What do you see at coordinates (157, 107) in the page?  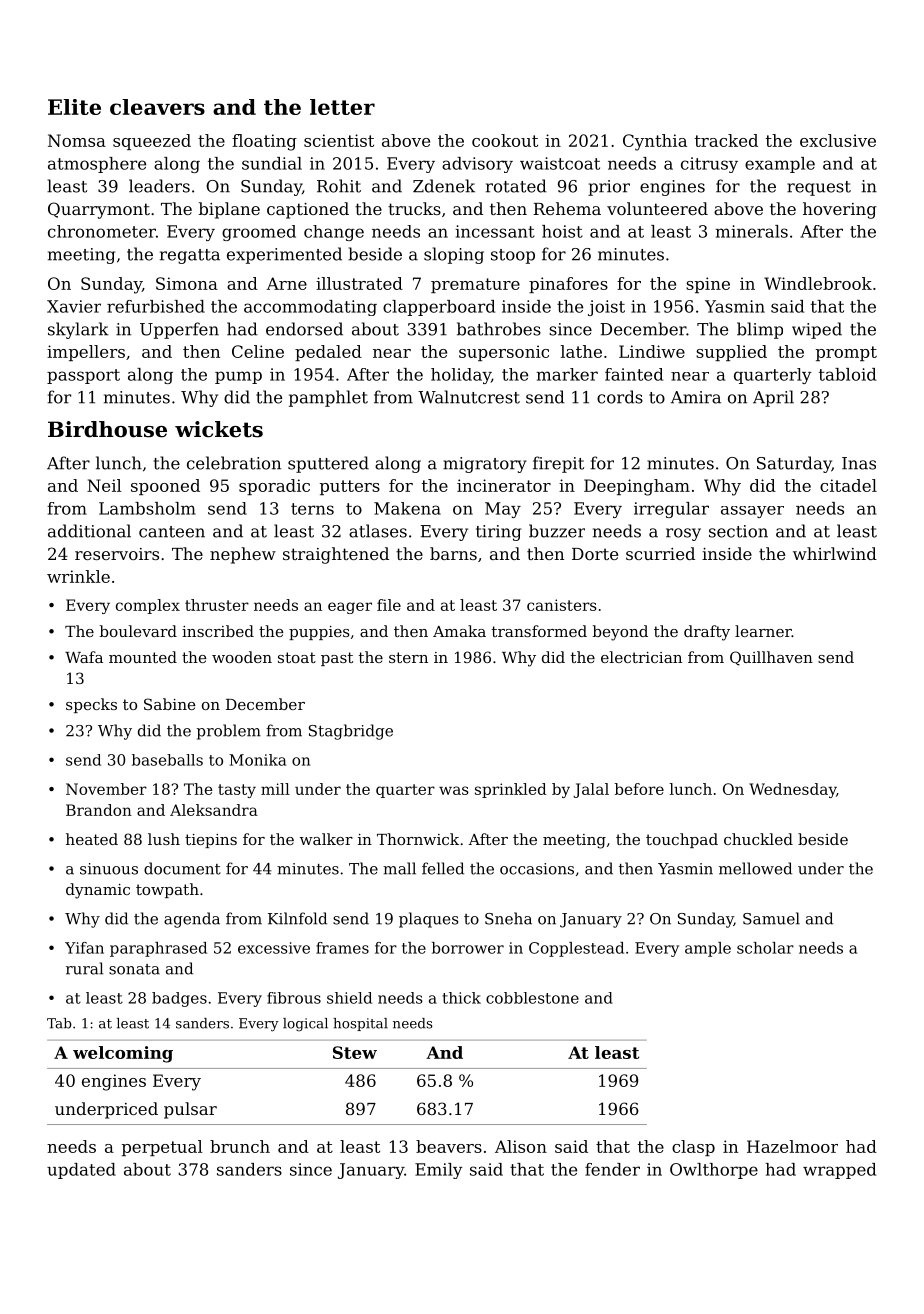 I see `cleavers` at bounding box center [157, 107].
